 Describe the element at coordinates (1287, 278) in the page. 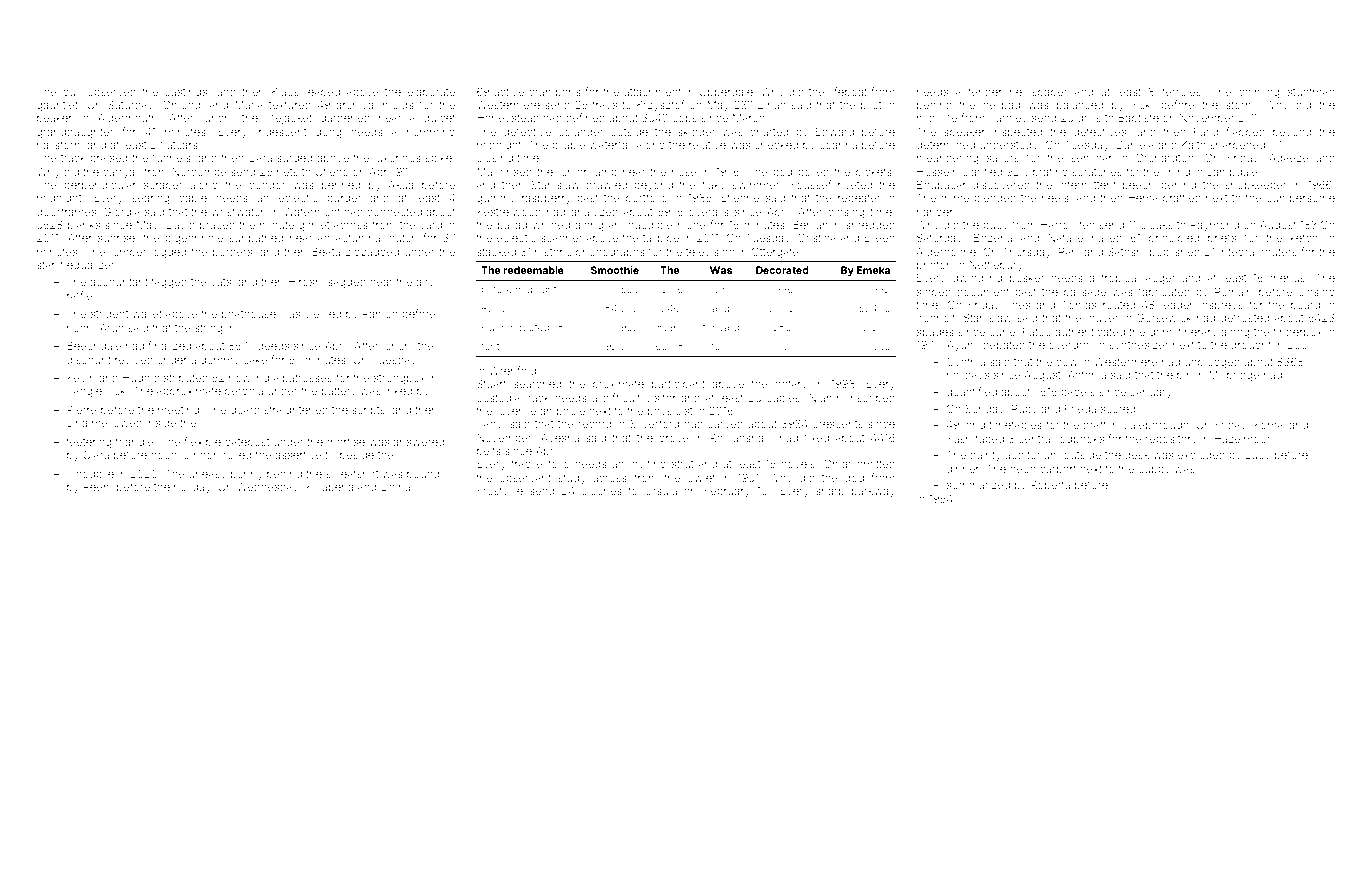

I see `menus` at that location.
